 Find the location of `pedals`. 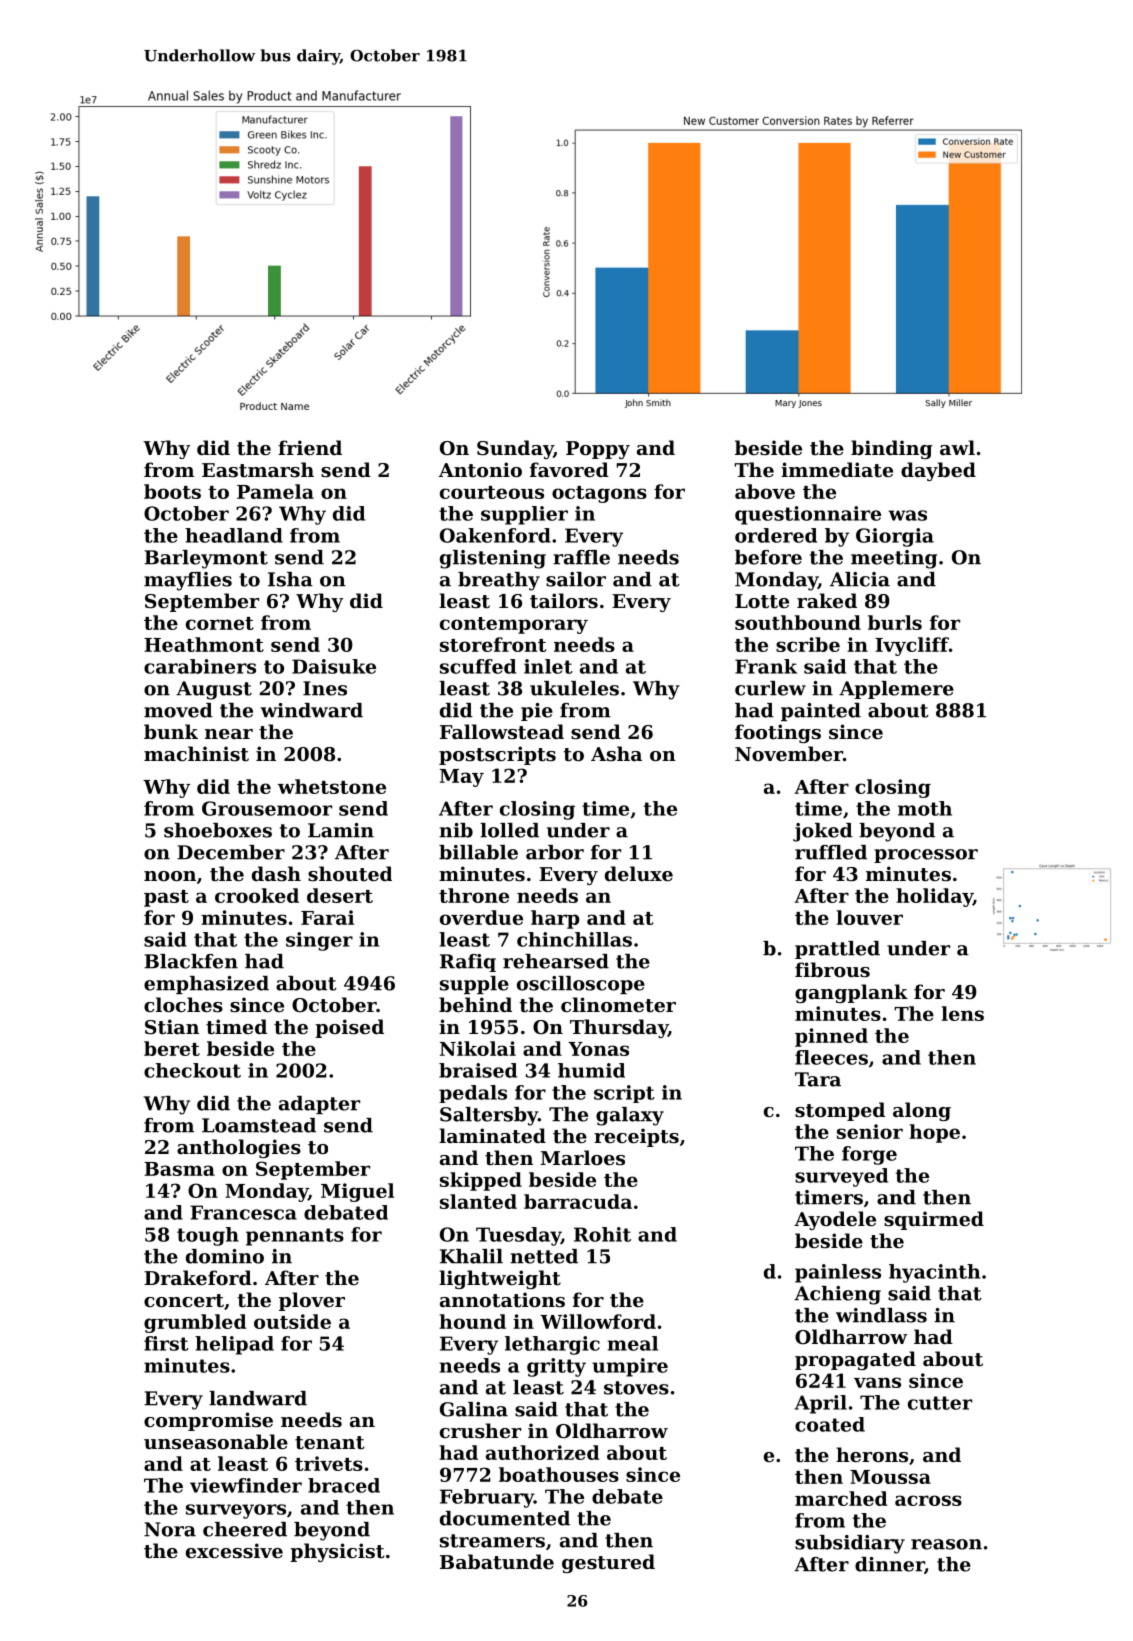

pedals is located at coordinates (473, 1094).
